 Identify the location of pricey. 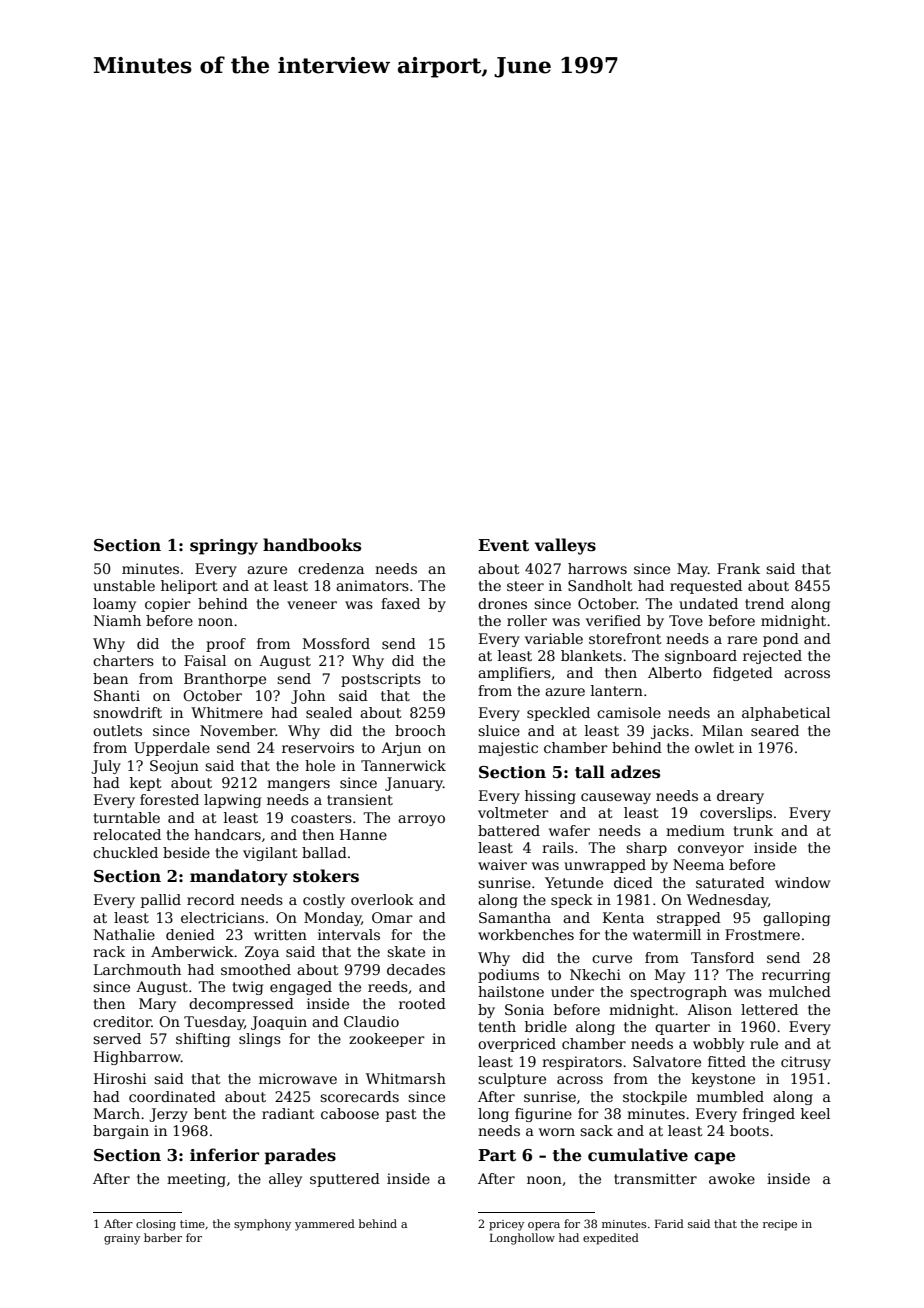
(506, 1225).
